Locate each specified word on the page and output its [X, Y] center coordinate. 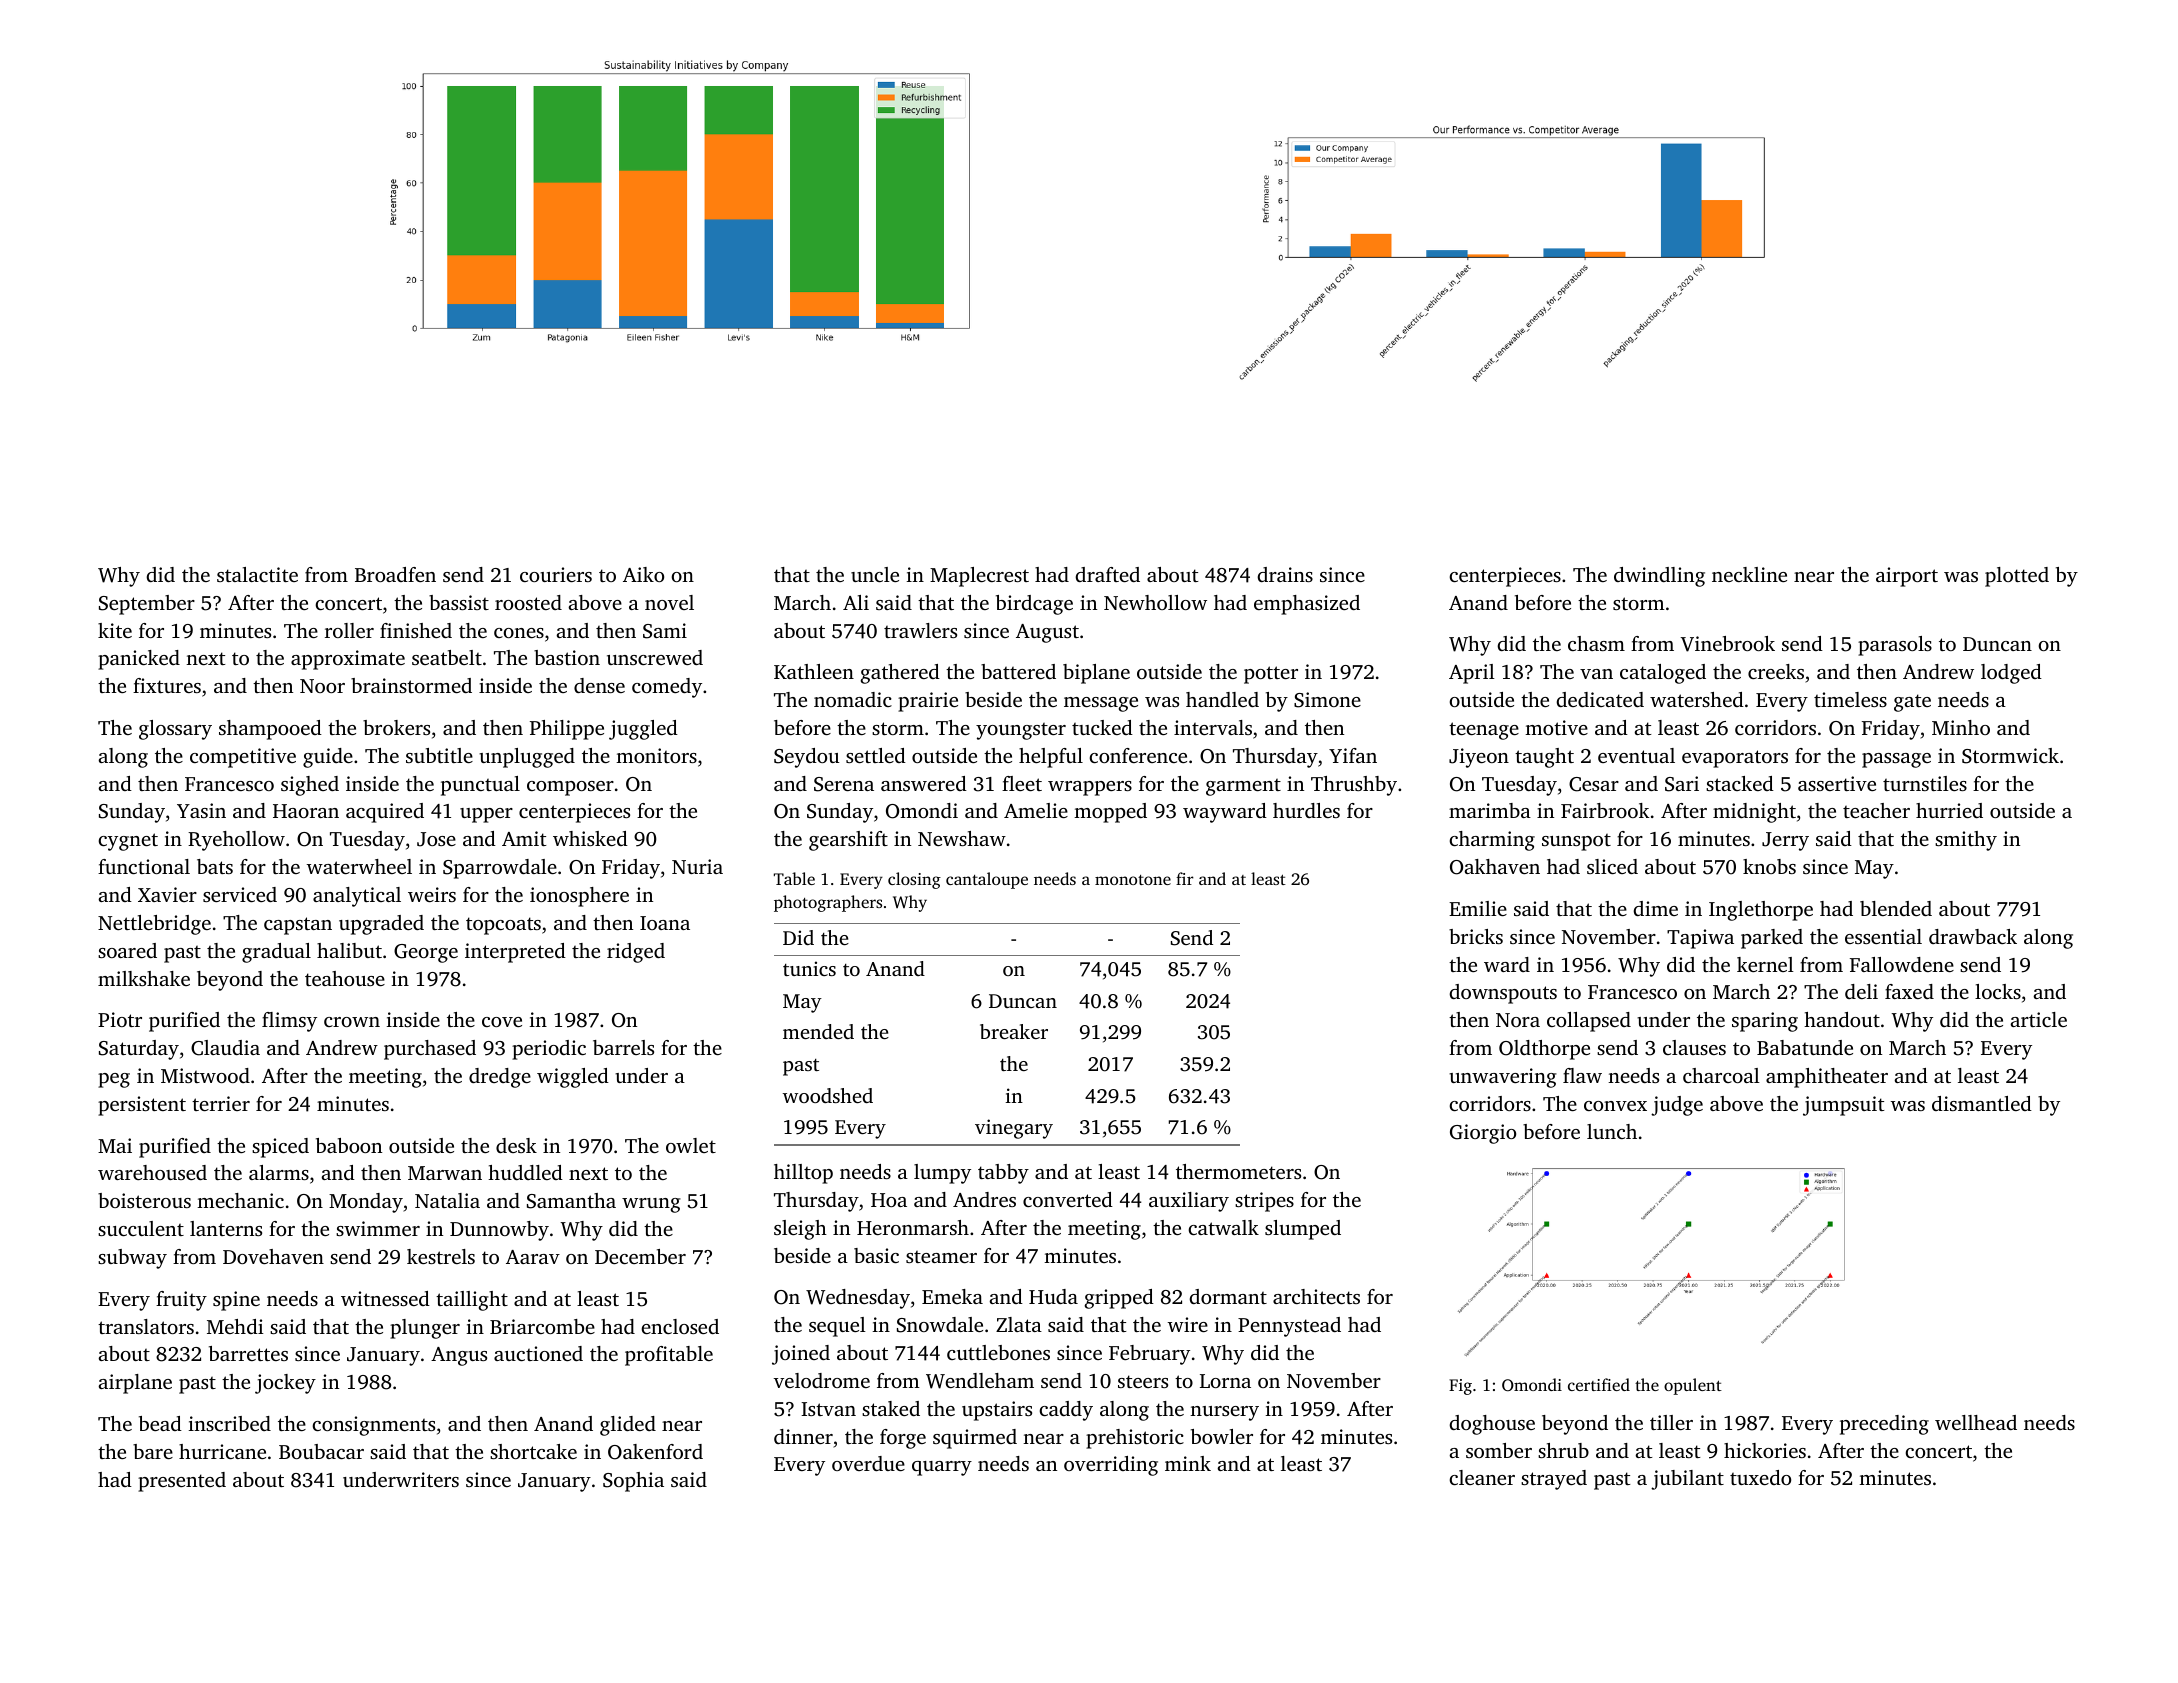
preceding [1884, 1425]
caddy [1066, 1411]
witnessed [385, 1298]
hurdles [1306, 810]
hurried [1949, 810]
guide [328, 758]
